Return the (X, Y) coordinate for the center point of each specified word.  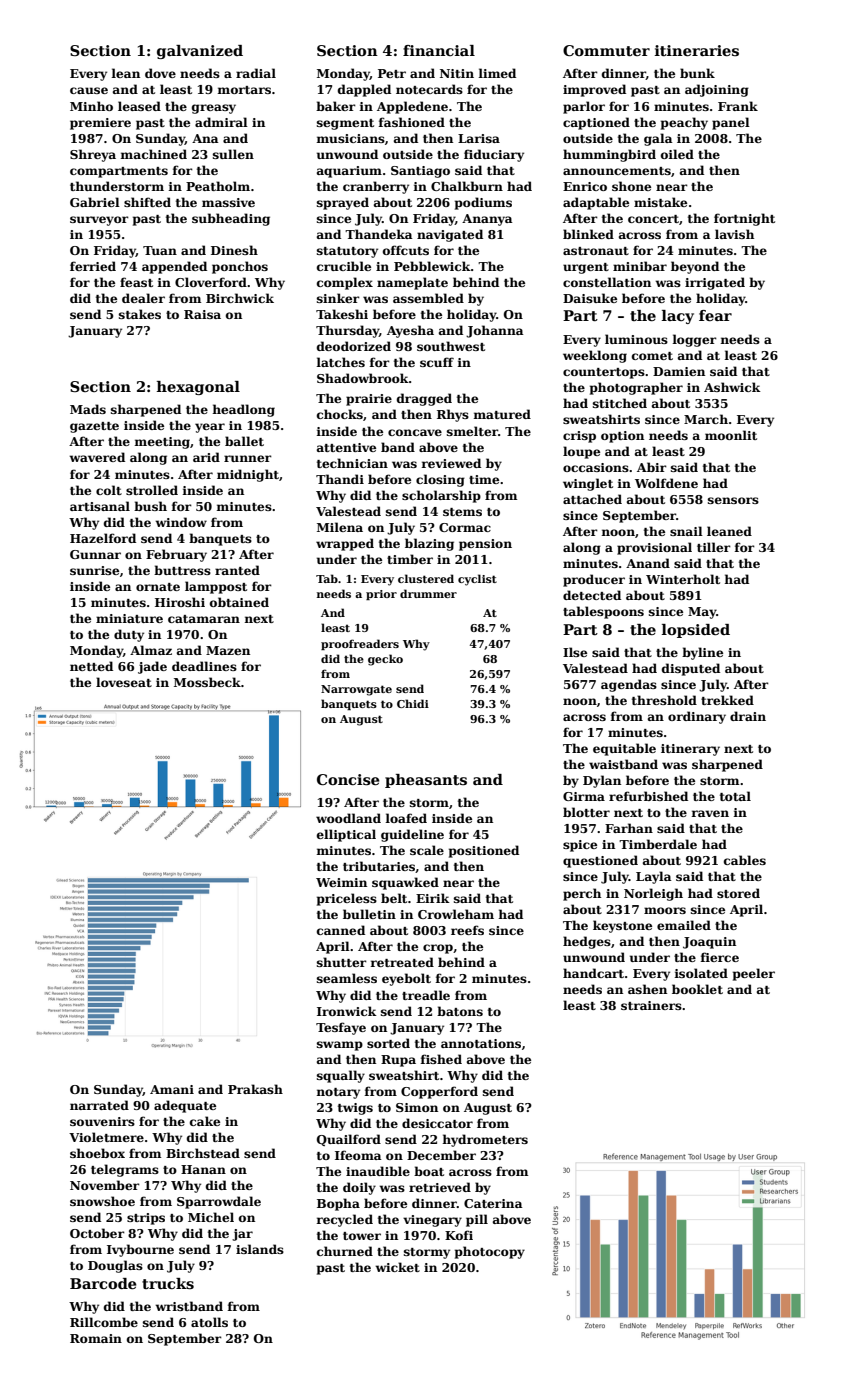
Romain (96, 1338)
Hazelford (103, 538)
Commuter (606, 50)
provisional (654, 548)
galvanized (200, 52)
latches (341, 362)
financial (439, 50)
